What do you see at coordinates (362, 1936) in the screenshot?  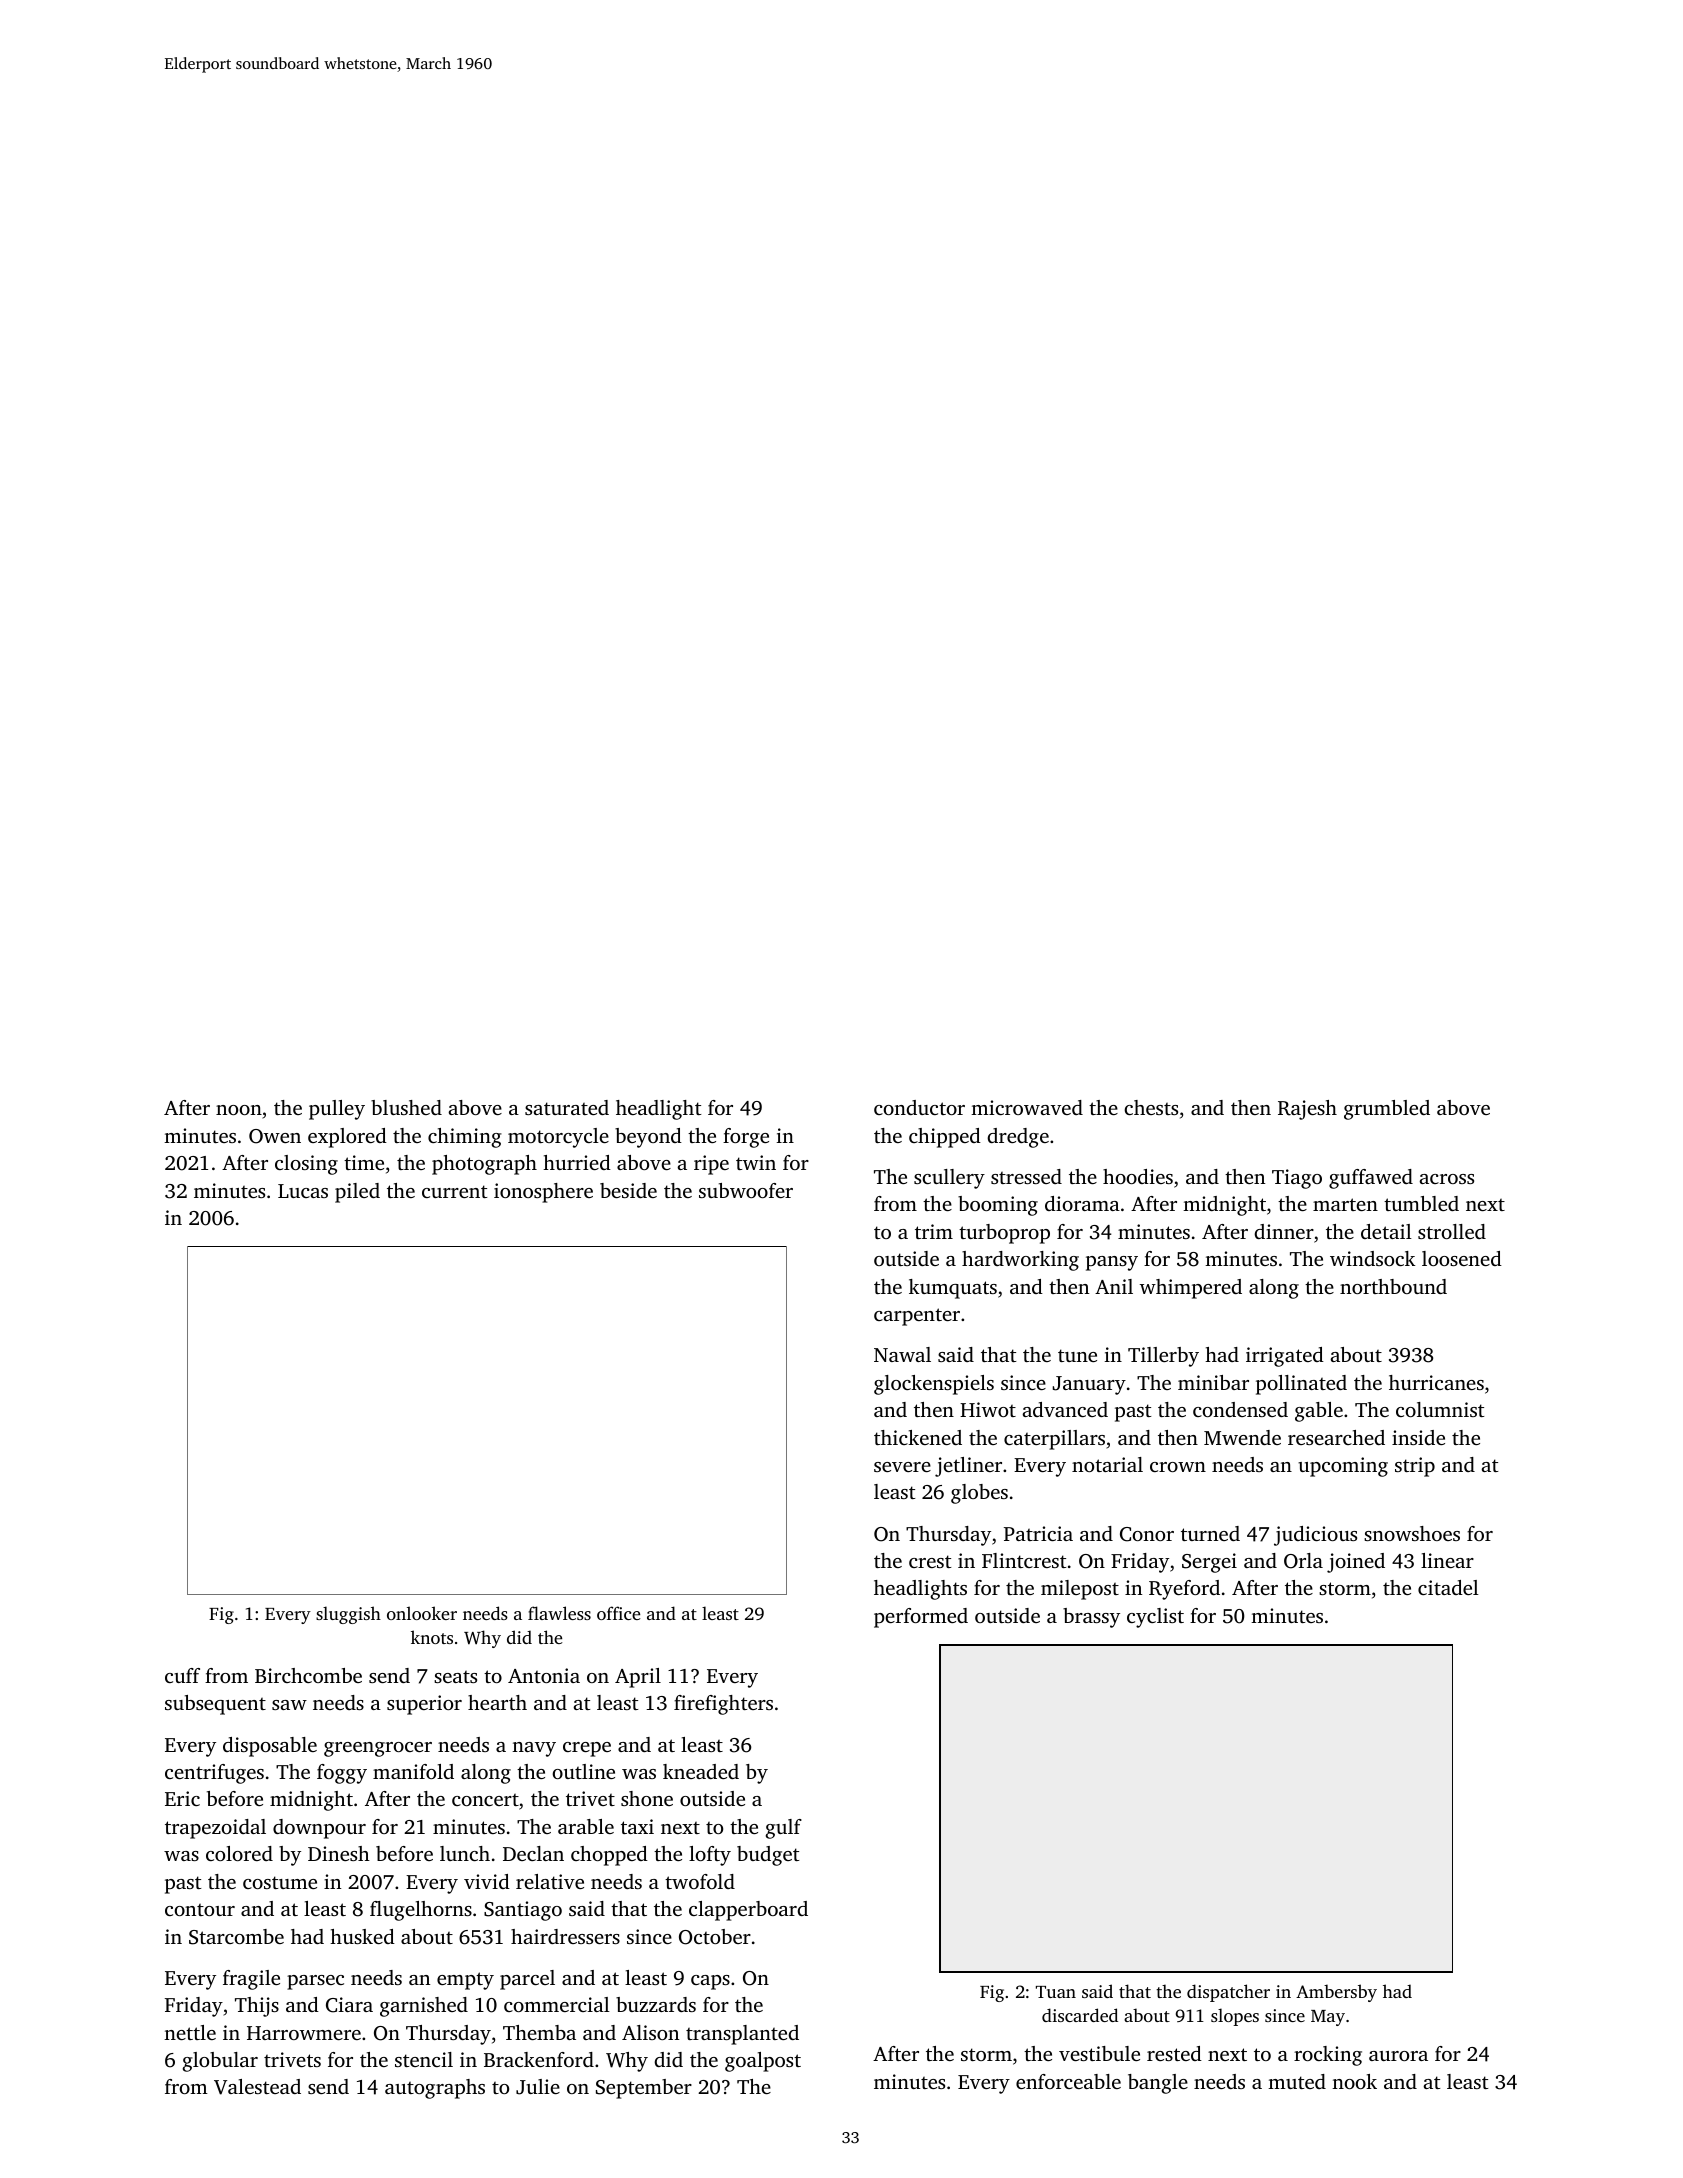 I see `husked` at bounding box center [362, 1936].
